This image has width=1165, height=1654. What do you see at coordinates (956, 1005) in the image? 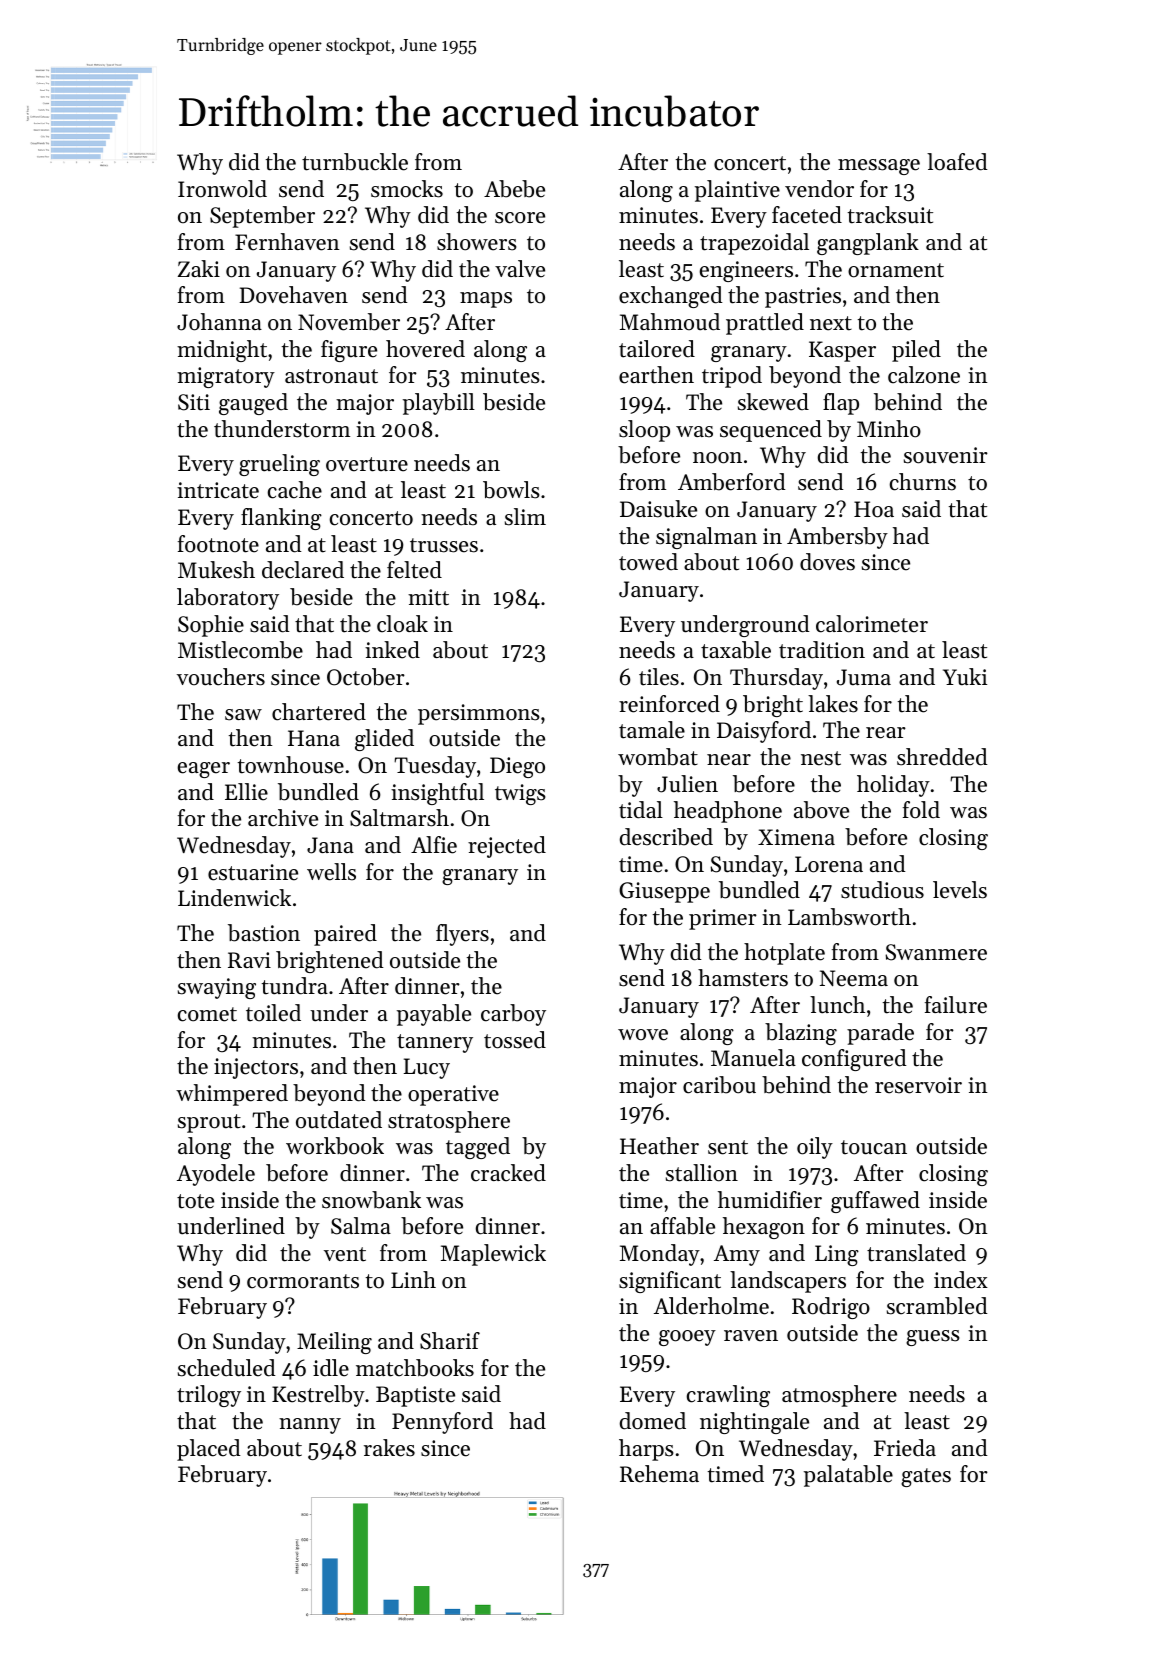
I see `failure` at bounding box center [956, 1005].
